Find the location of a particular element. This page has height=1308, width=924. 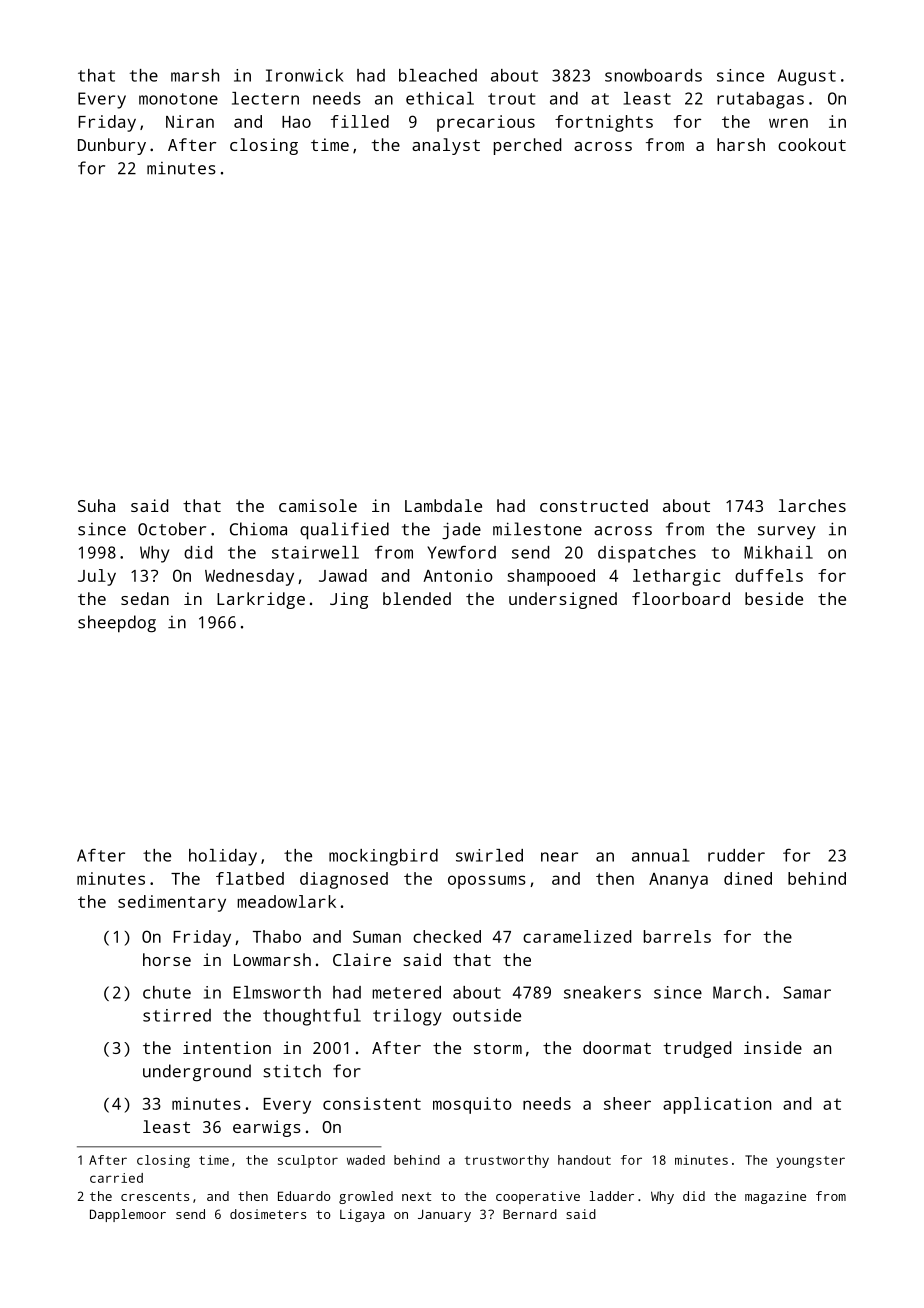

August is located at coordinates (807, 77).
